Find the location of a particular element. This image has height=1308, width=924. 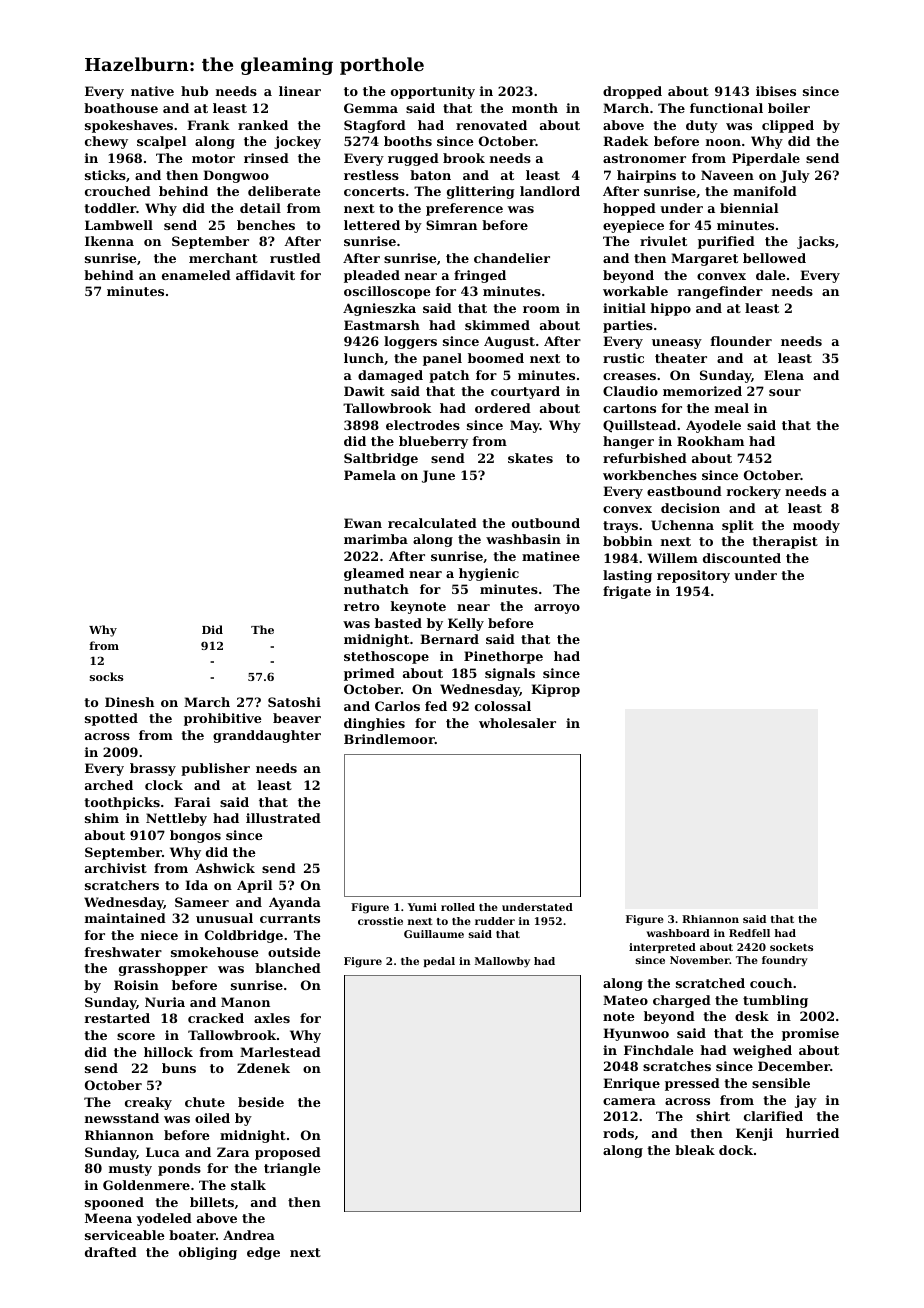

yodeled is located at coordinates (164, 1219).
